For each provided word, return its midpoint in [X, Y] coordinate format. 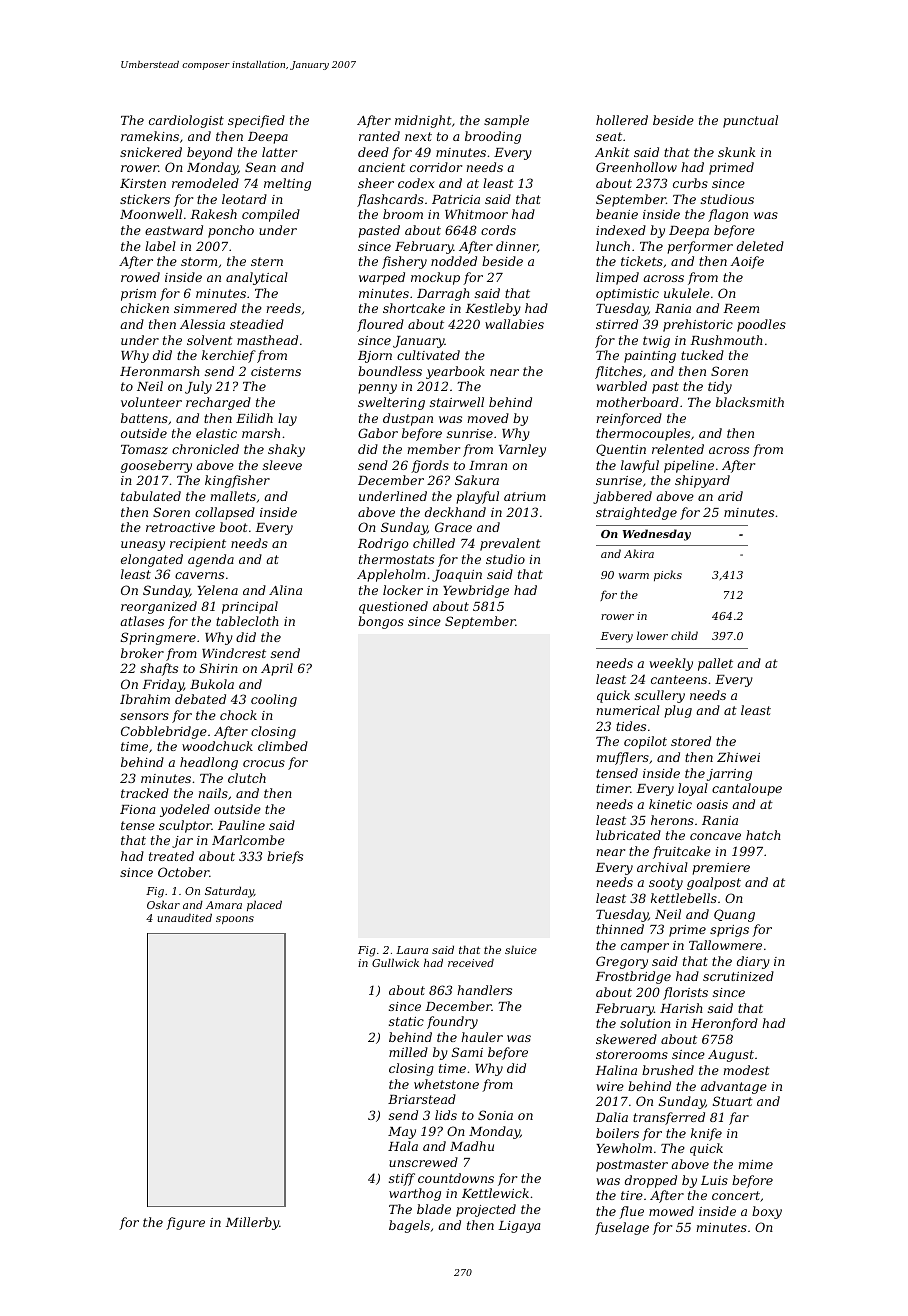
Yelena [217, 590]
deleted [760, 246]
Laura [412, 950]
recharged [218, 403]
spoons [235, 920]
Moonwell [151, 214]
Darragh [443, 294]
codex [416, 183]
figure [185, 1223]
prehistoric [698, 325]
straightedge [636, 513]
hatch [763, 835]
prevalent [510, 544]
